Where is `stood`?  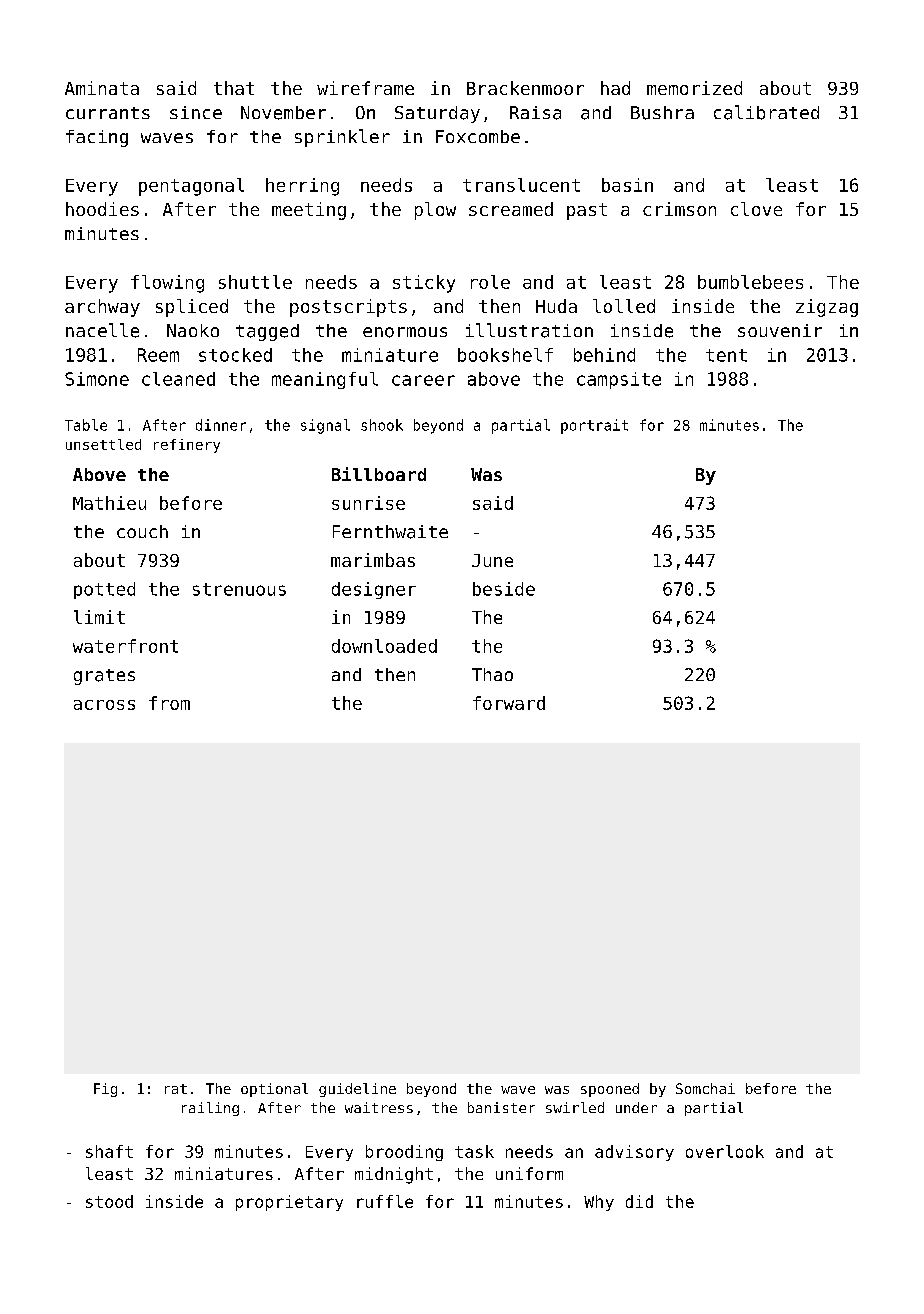 stood is located at coordinates (109, 1201).
